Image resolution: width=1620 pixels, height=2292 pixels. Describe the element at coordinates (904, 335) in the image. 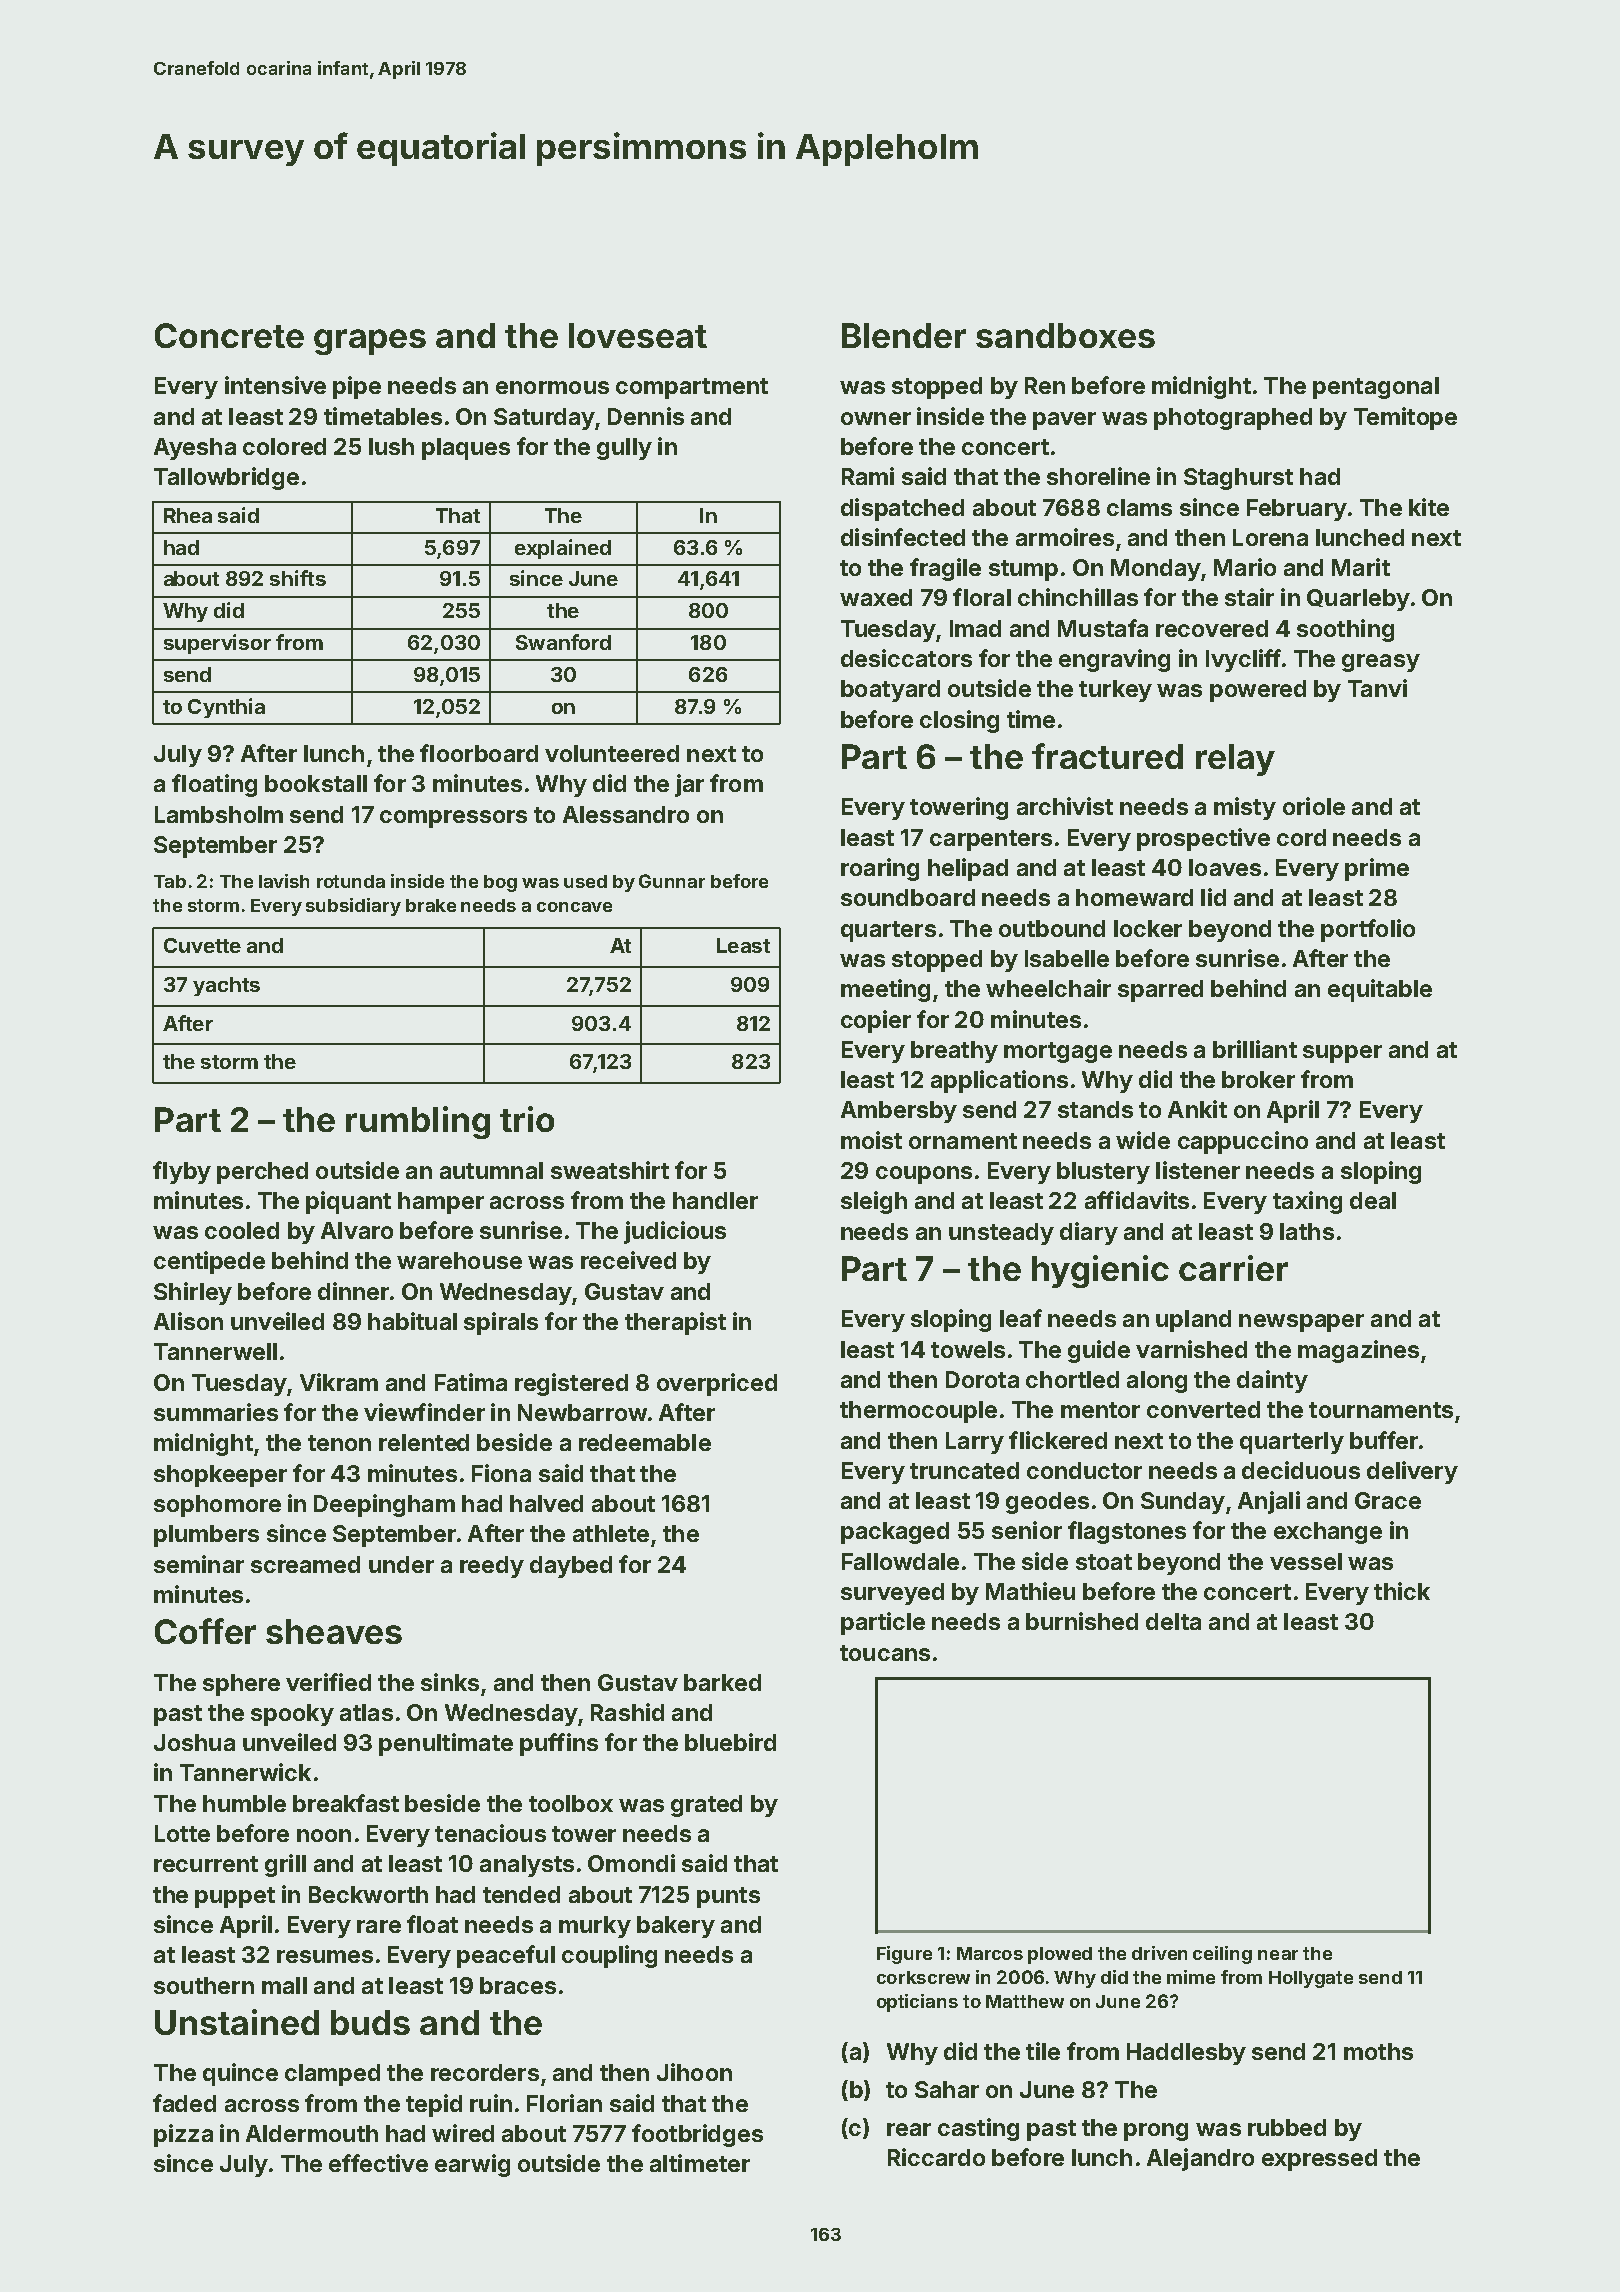

I see `Blender` at that location.
